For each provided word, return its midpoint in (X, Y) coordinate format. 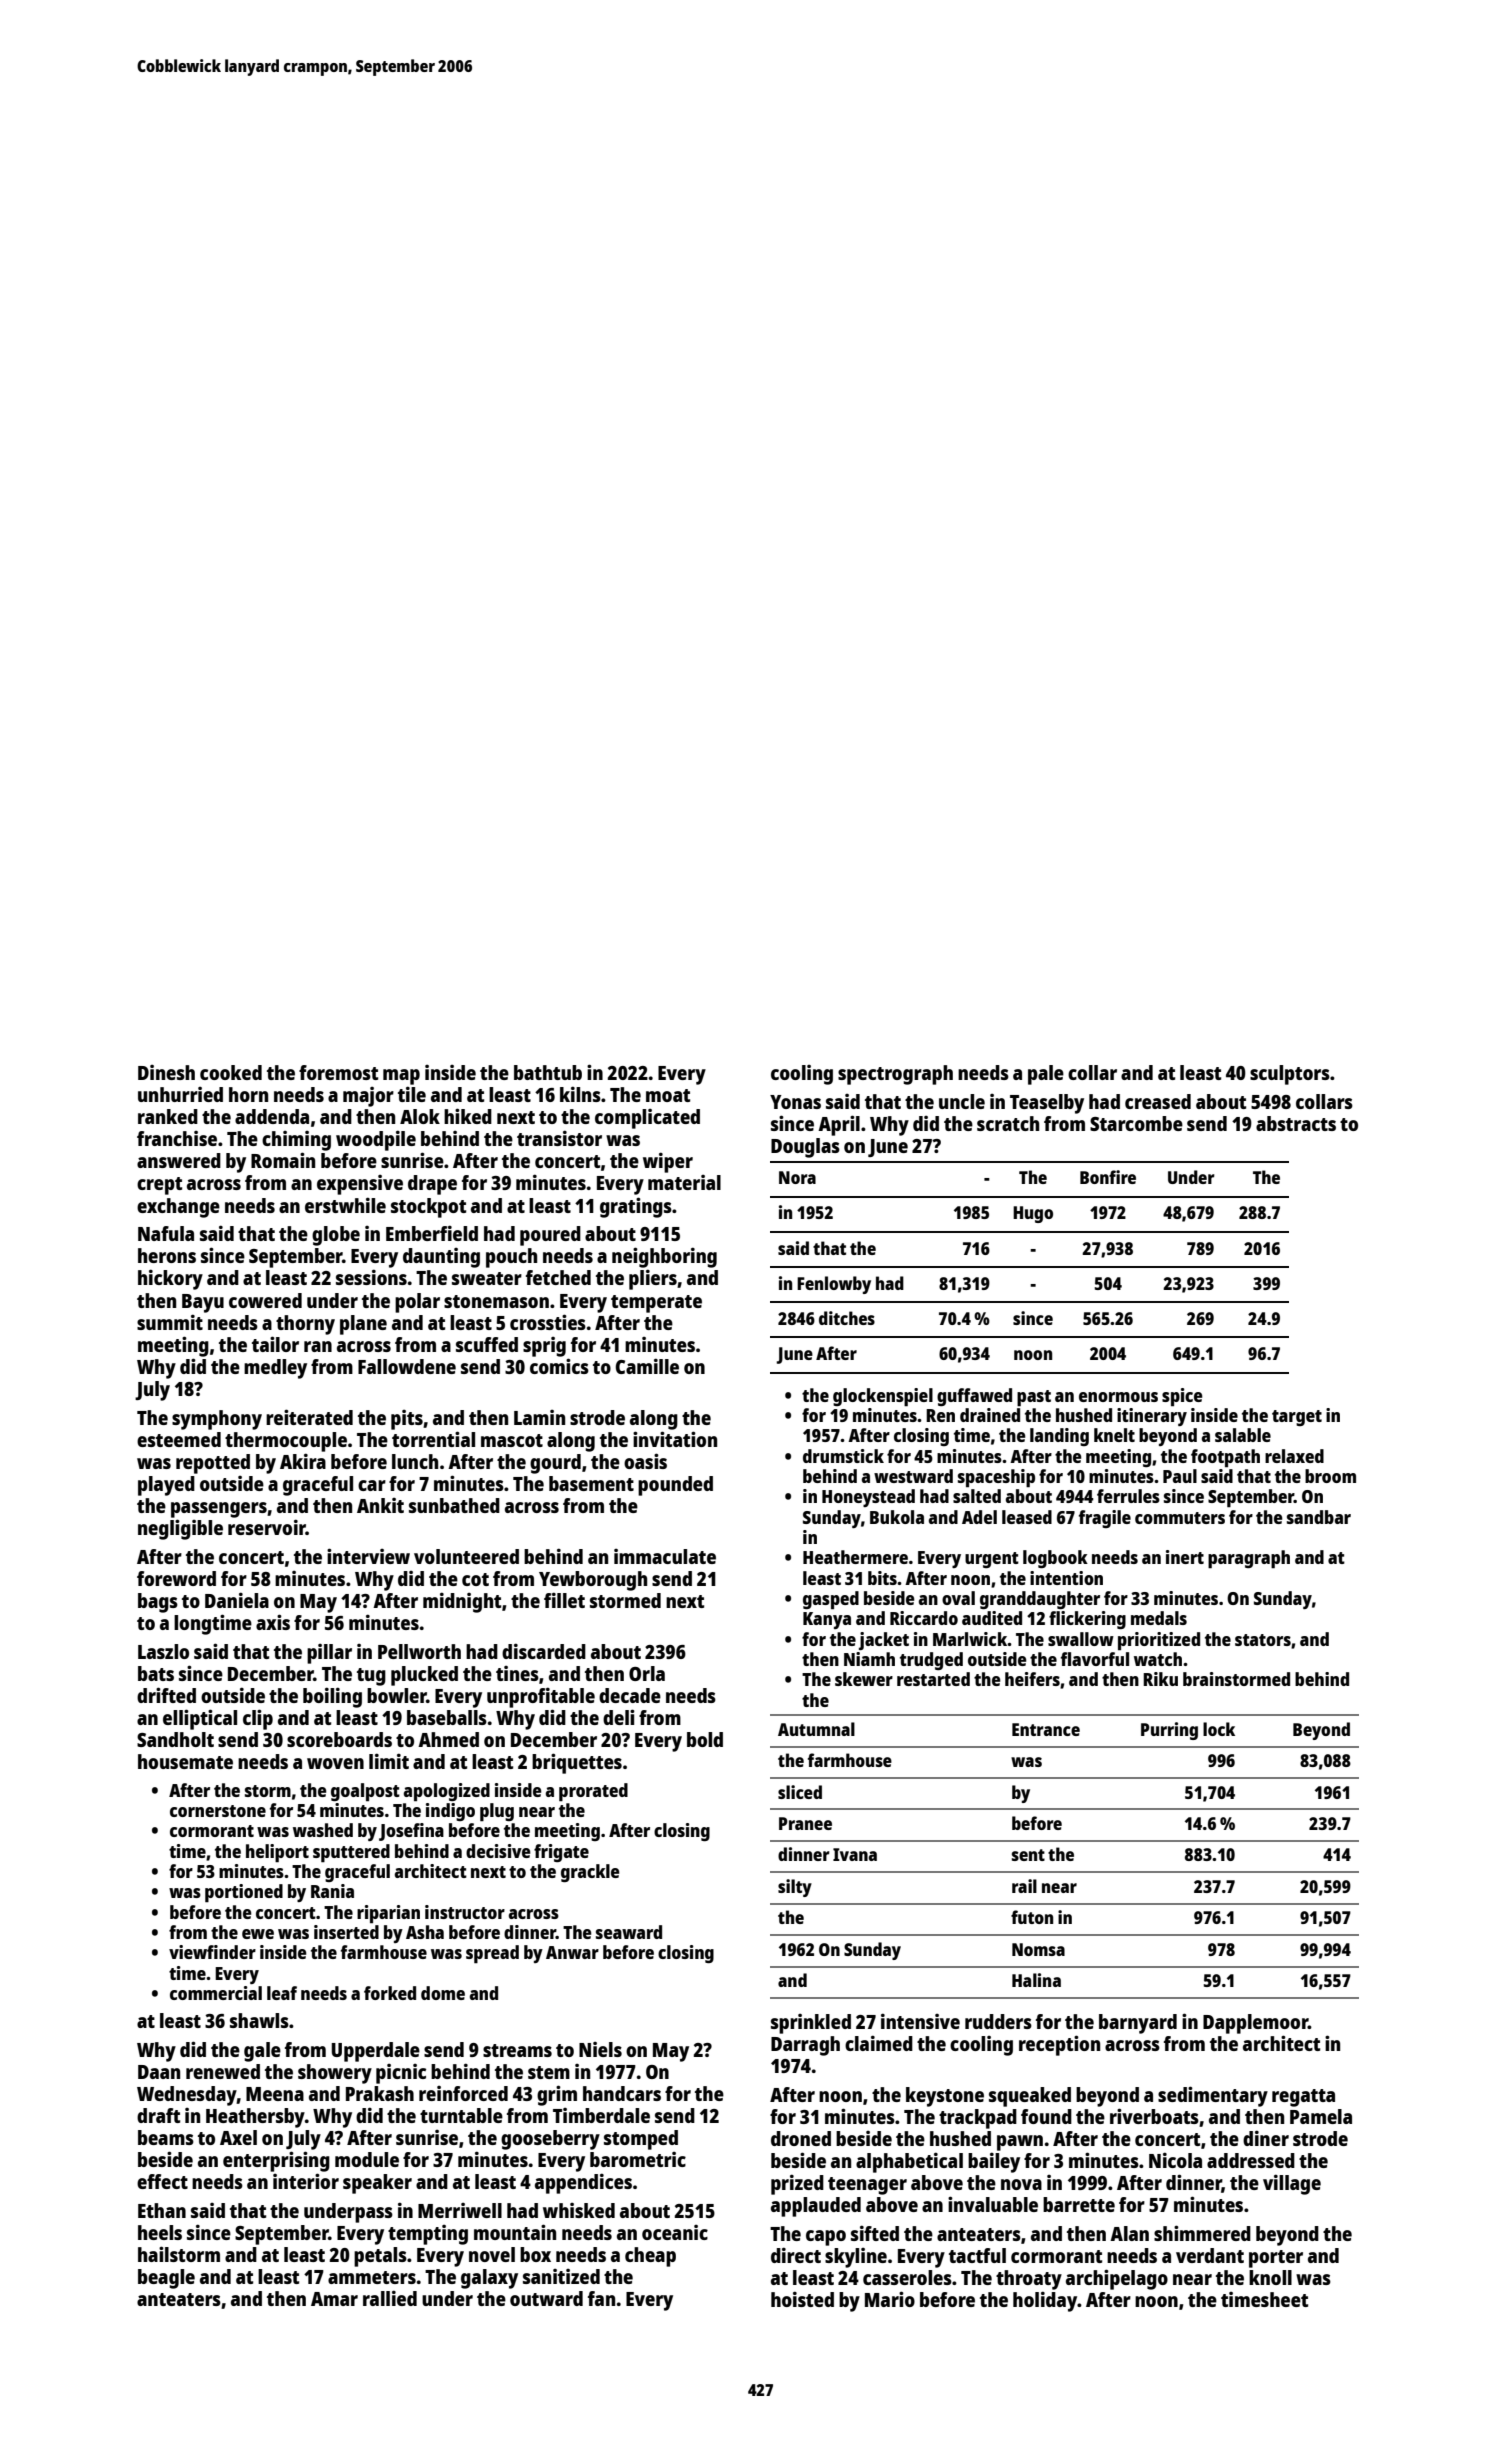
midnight (462, 1602)
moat (668, 1095)
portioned (244, 1893)
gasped (831, 1600)
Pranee (805, 1823)
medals (1159, 1618)
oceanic (675, 2232)
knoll (1270, 2277)
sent (1028, 1855)
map (401, 1077)
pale (1046, 1075)
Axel (238, 2137)
